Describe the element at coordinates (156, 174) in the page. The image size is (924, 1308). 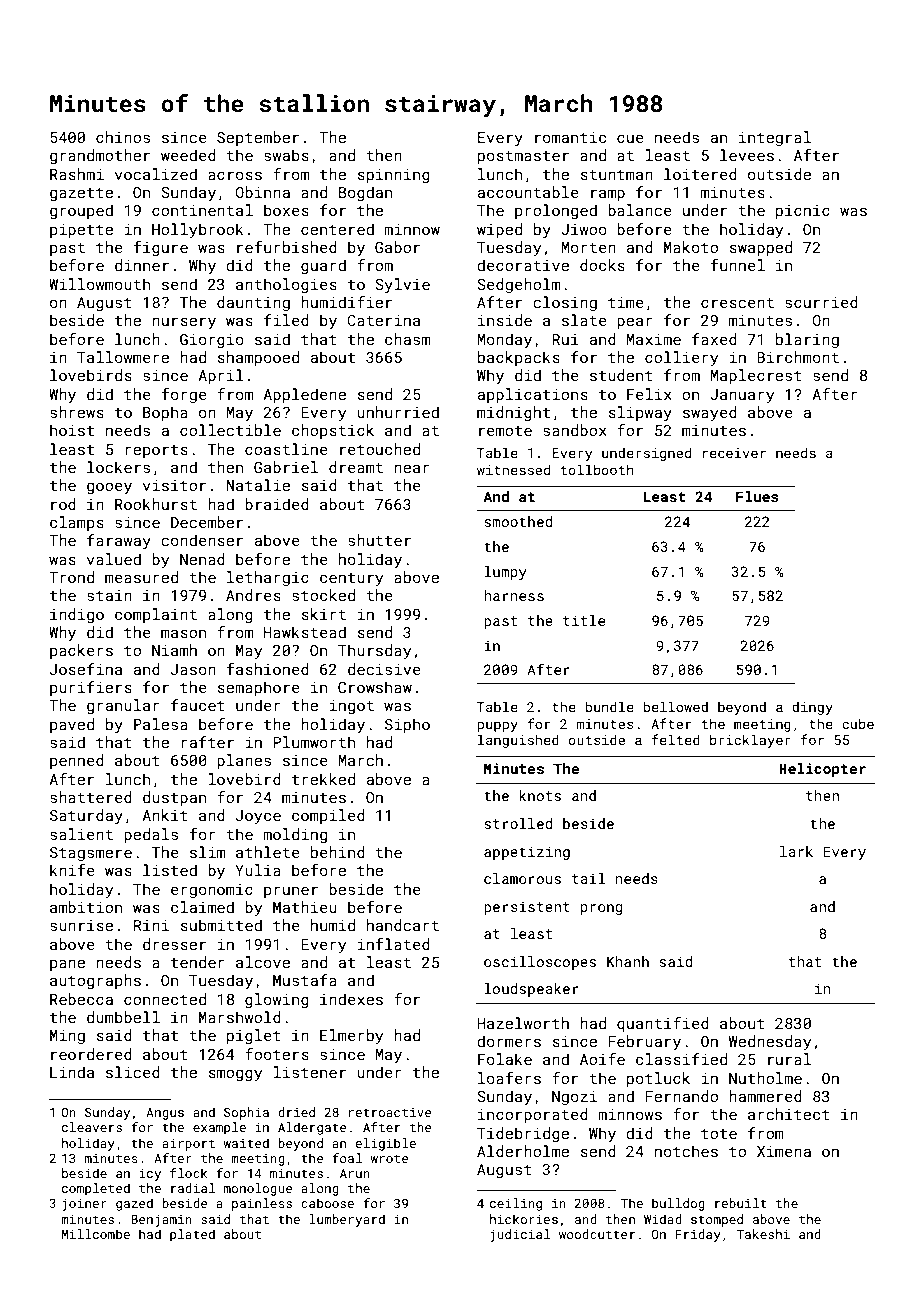
I see `vocalized` at that location.
